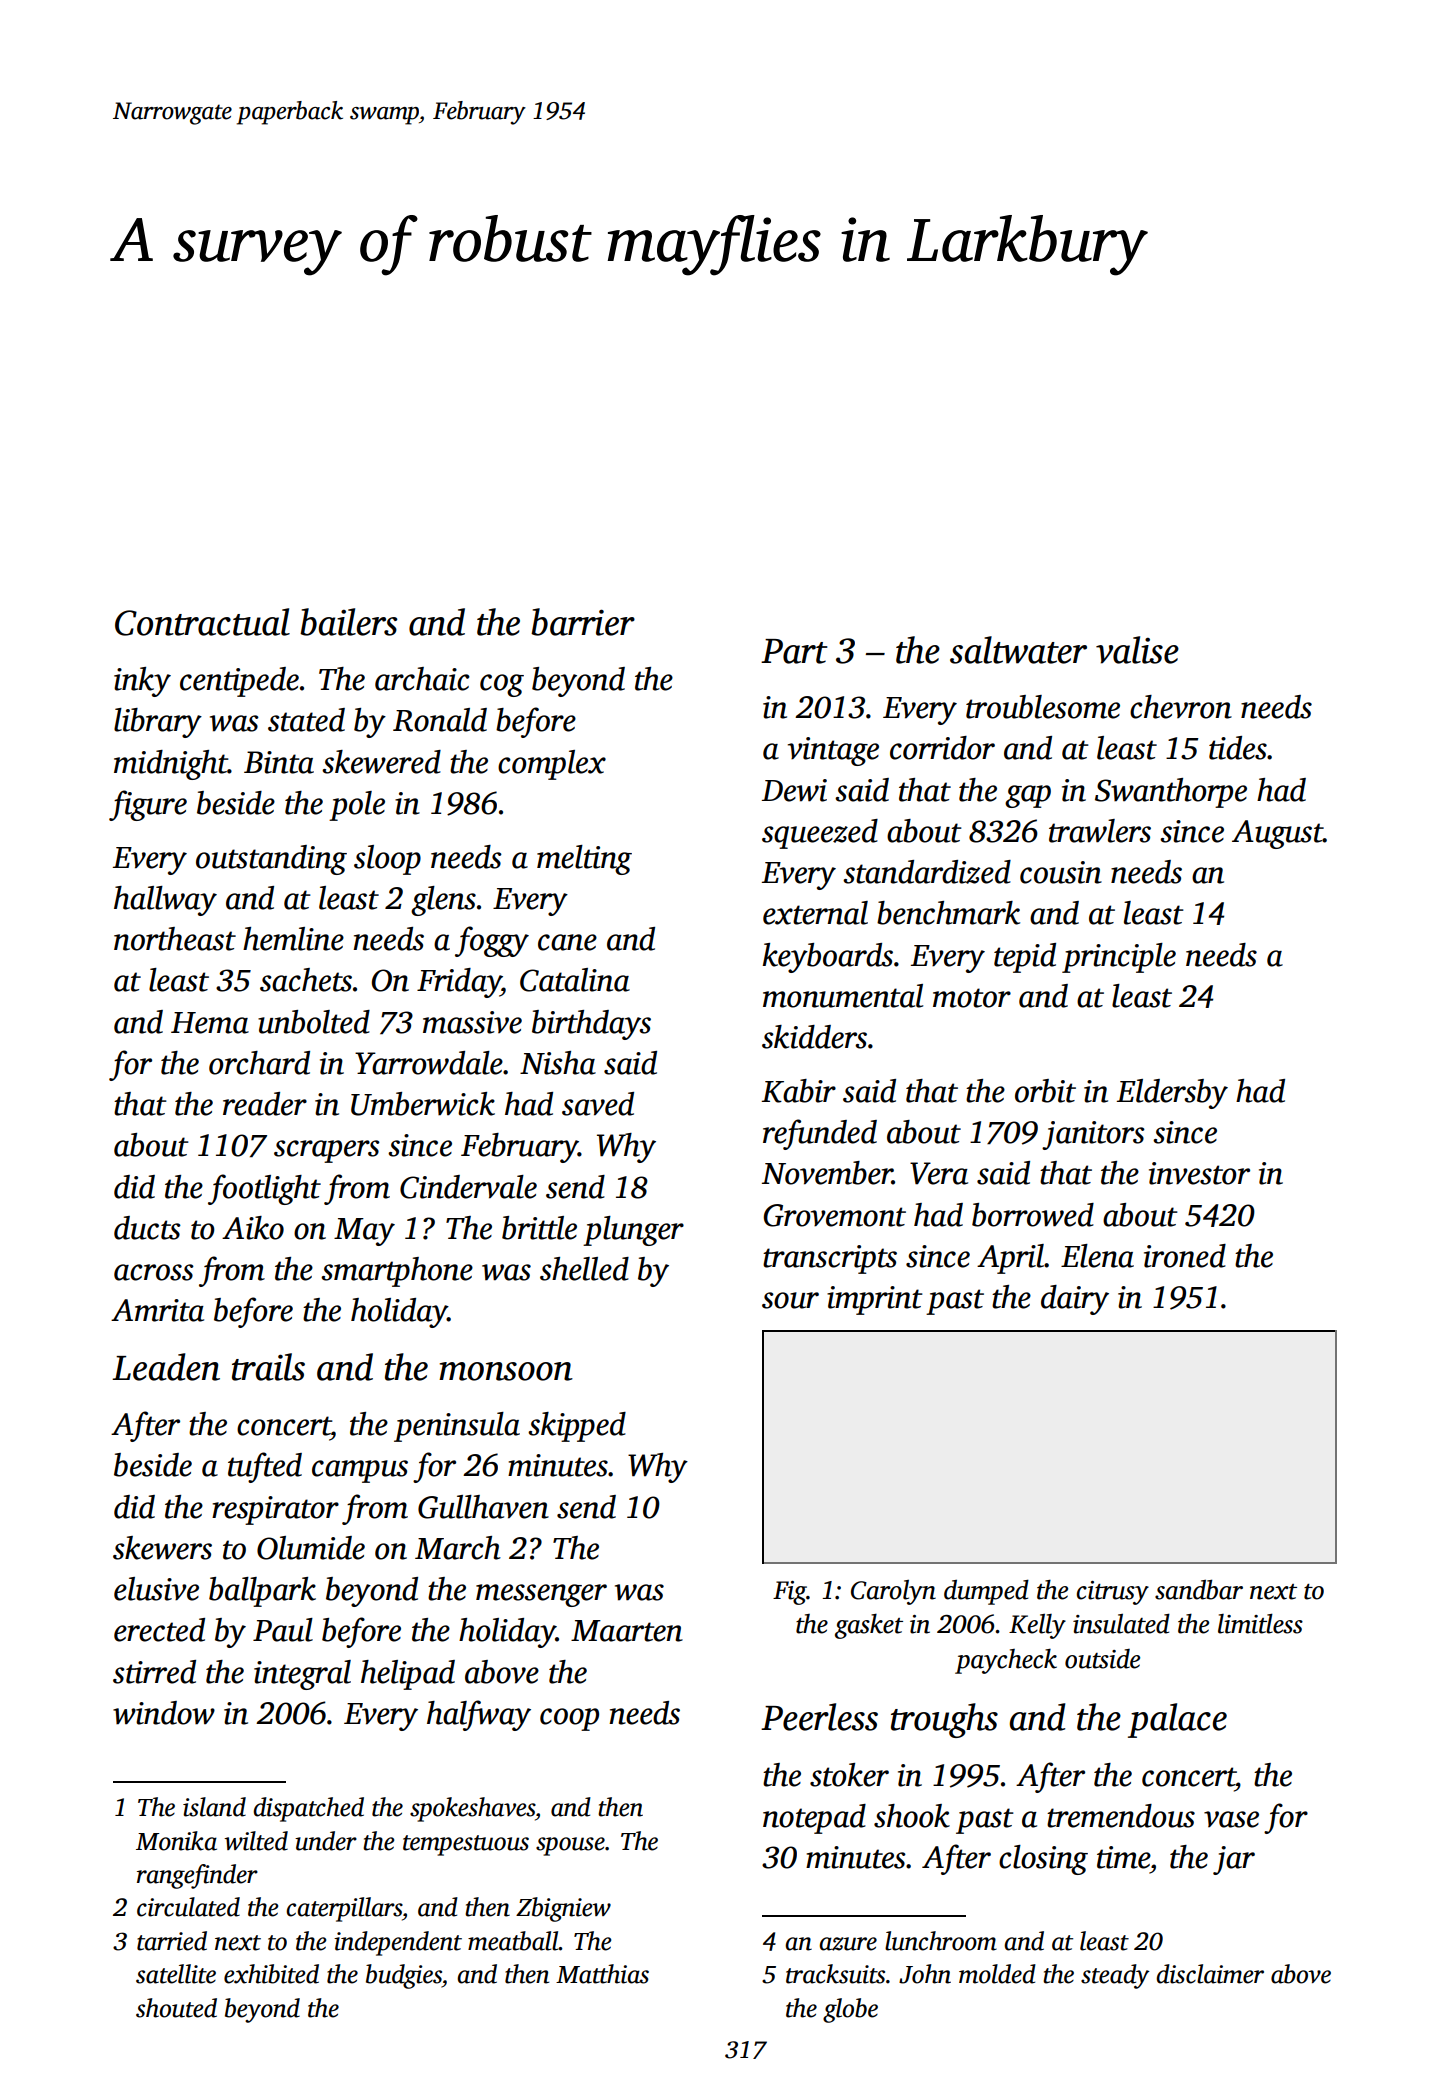  What do you see at coordinates (202, 622) in the document?
I see `Contractual` at bounding box center [202, 622].
